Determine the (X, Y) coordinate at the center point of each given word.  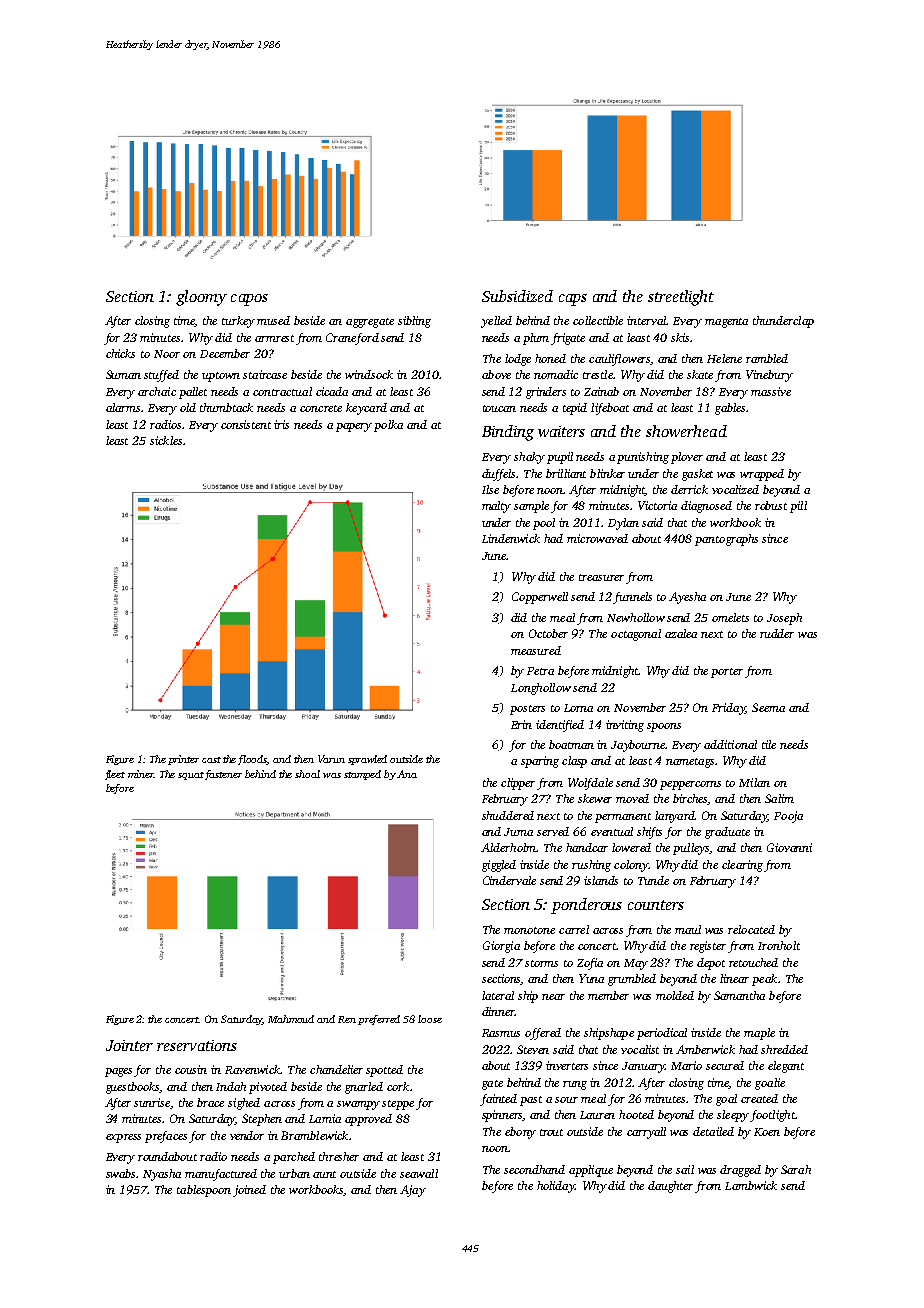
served (553, 831)
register (708, 947)
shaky (529, 458)
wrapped (762, 475)
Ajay (413, 1191)
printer (183, 760)
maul (688, 929)
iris (281, 424)
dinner (498, 1011)
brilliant (566, 473)
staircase (265, 374)
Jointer (129, 1045)
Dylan (623, 524)
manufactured (221, 1175)
